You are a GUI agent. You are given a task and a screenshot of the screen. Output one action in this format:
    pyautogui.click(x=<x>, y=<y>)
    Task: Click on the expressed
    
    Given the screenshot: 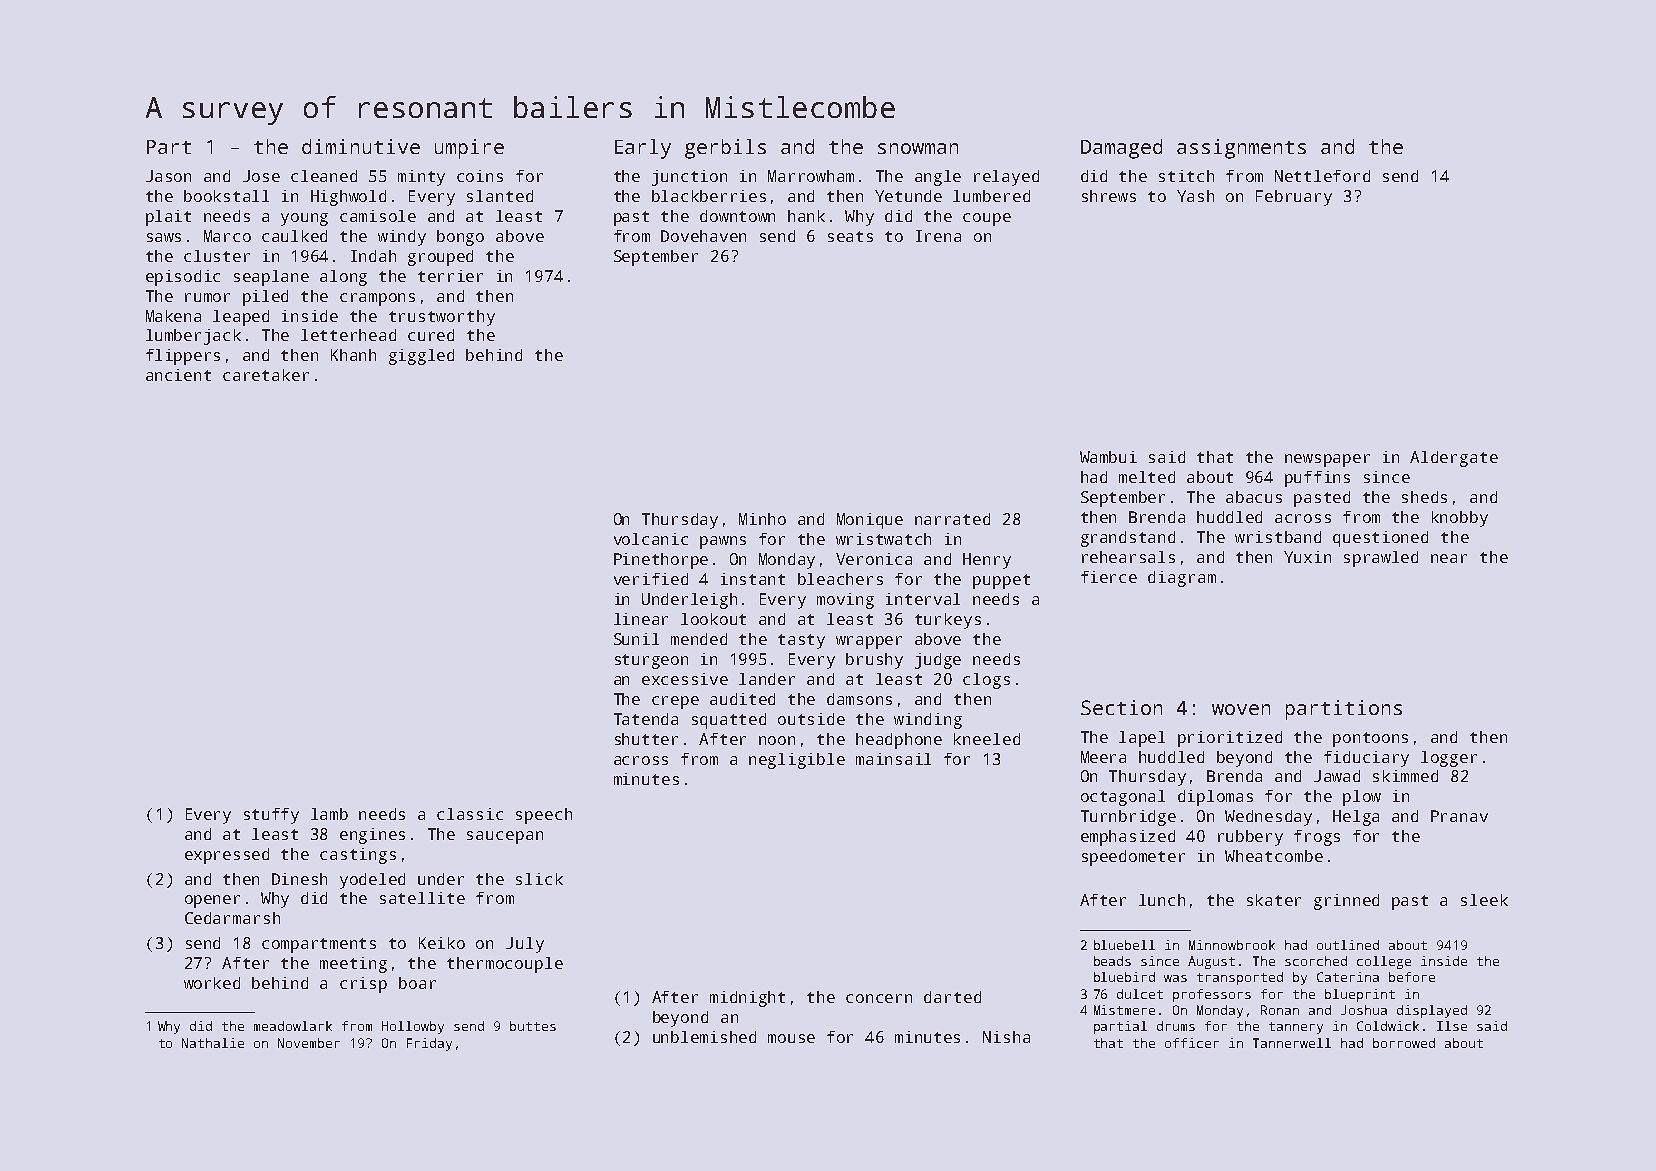 What is the action you would take?
    pyautogui.click(x=227, y=856)
